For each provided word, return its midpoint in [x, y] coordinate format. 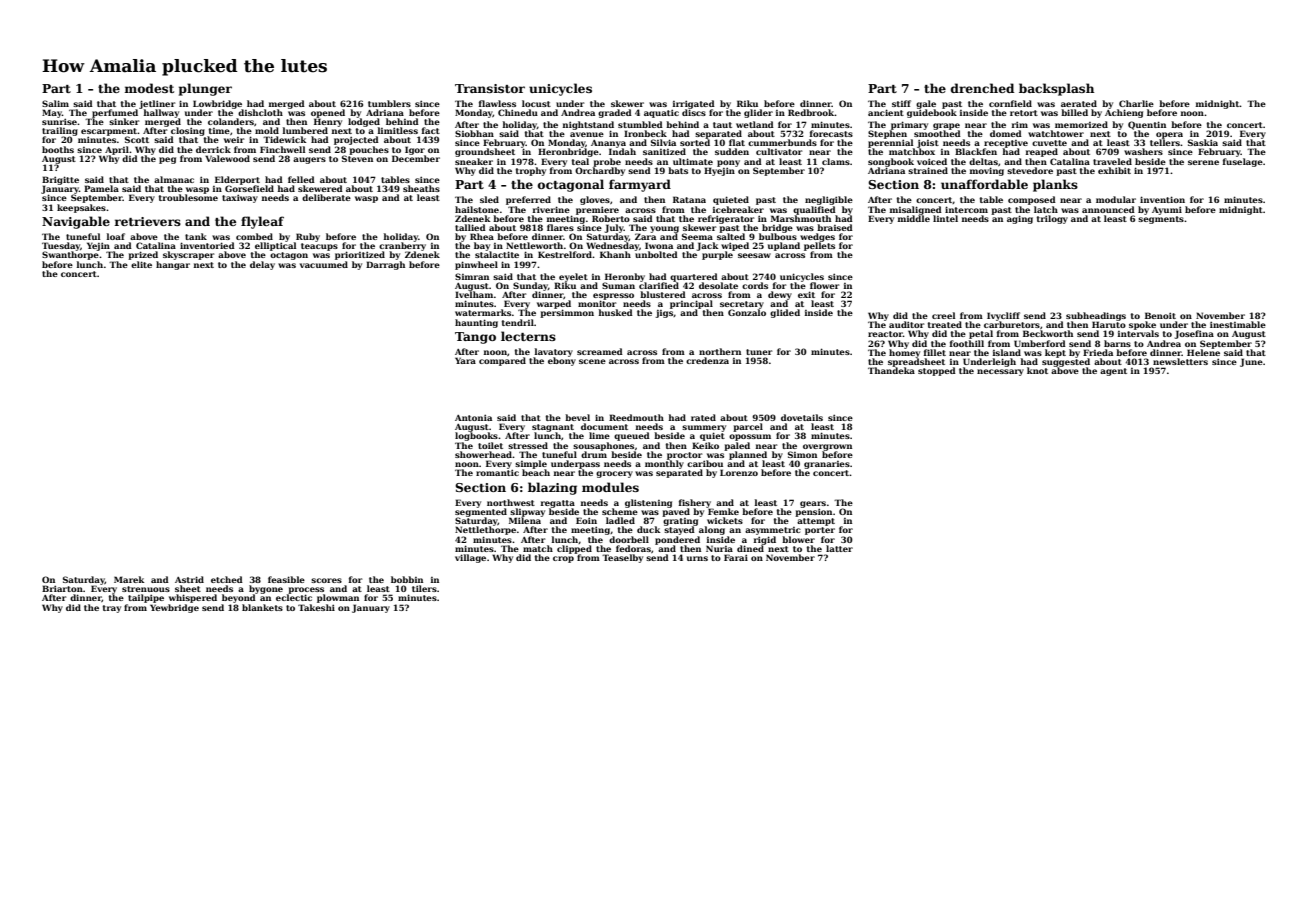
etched [227, 579]
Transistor [490, 88]
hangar [173, 265]
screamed [600, 351]
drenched [982, 88]
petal [981, 334]
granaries [827, 465]
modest [149, 88]
